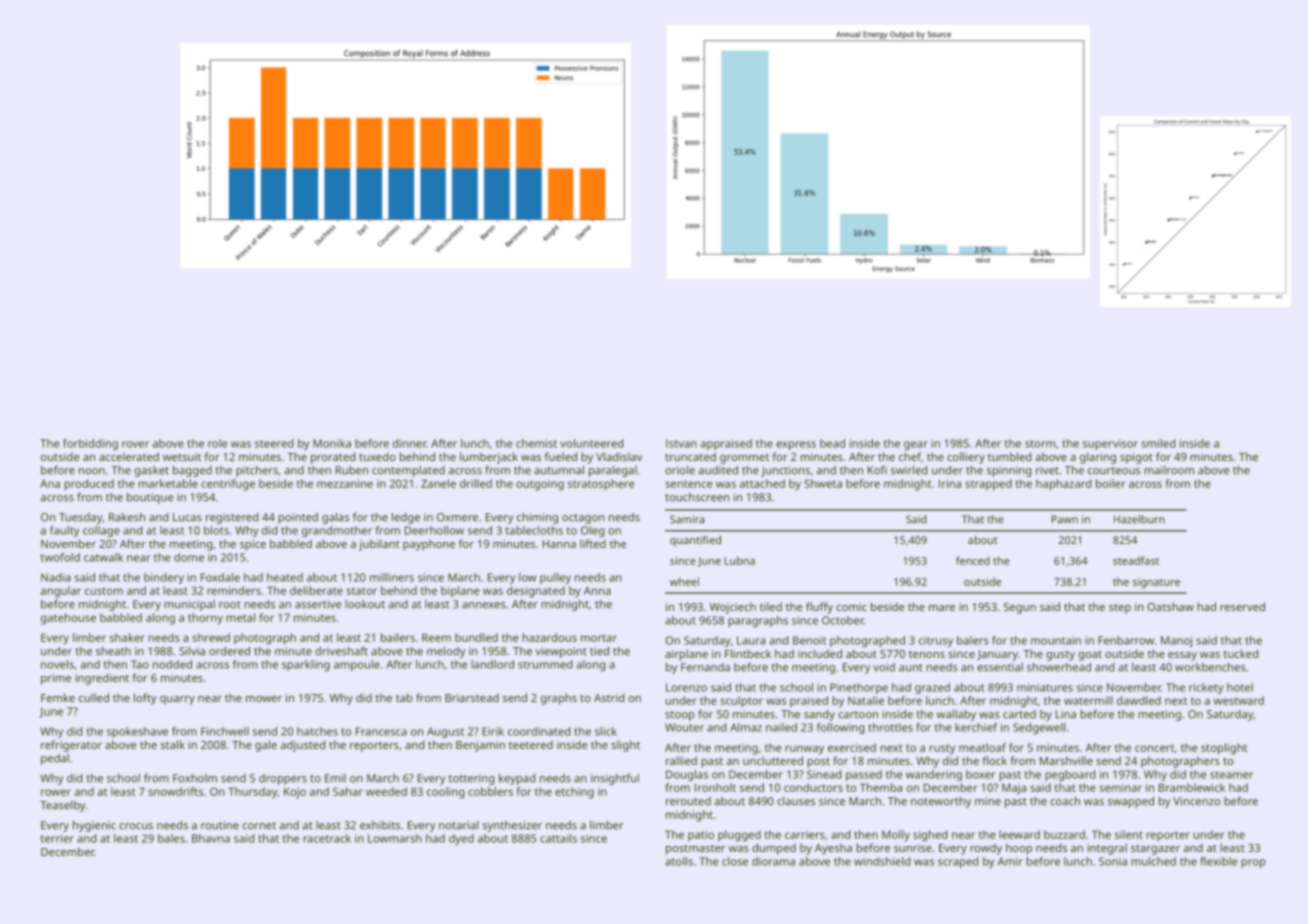 The image size is (1308, 924). Describe the element at coordinates (1136, 458) in the screenshot. I see `spigot` at that location.
